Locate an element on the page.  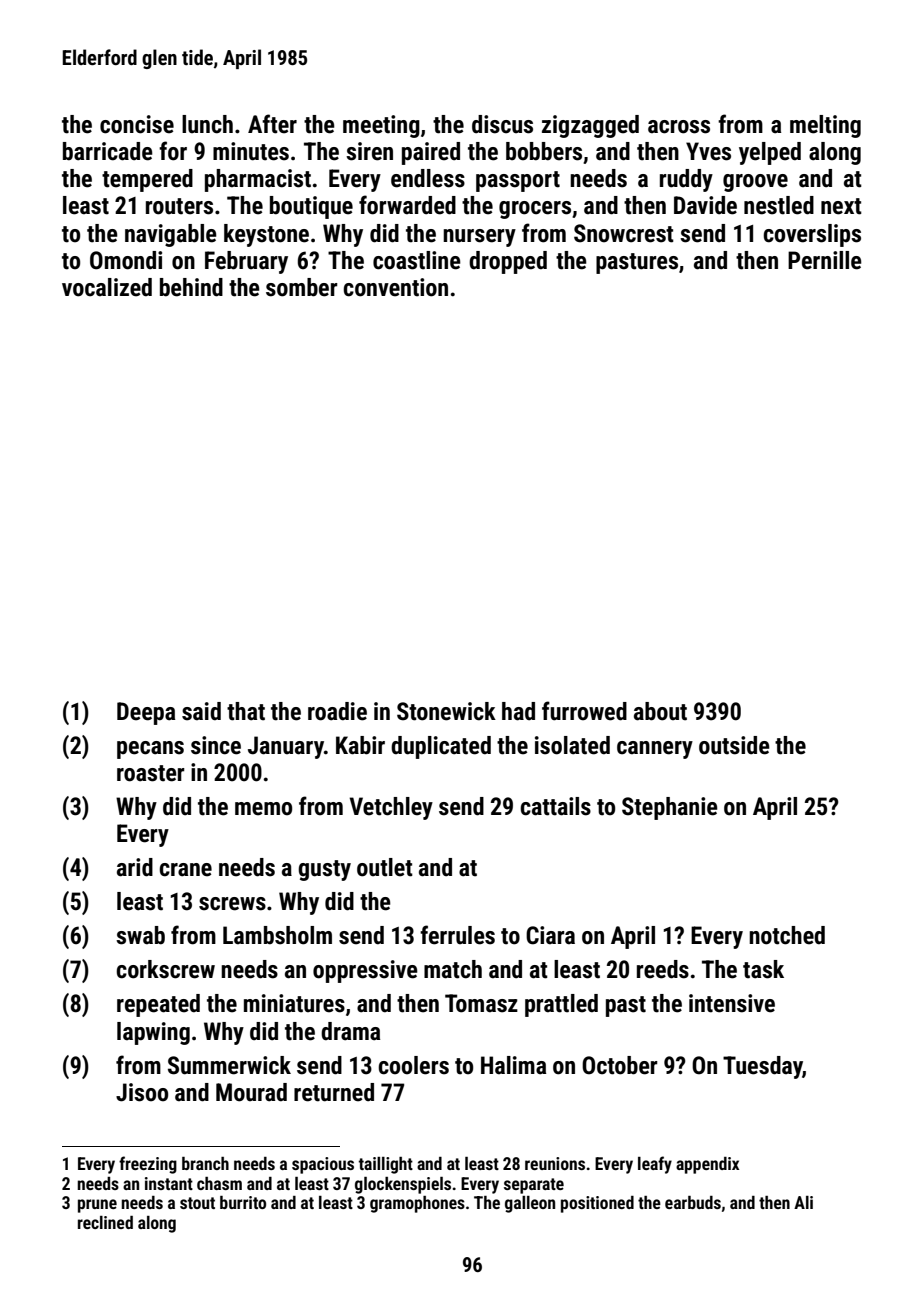
since is located at coordinates (216, 745).
